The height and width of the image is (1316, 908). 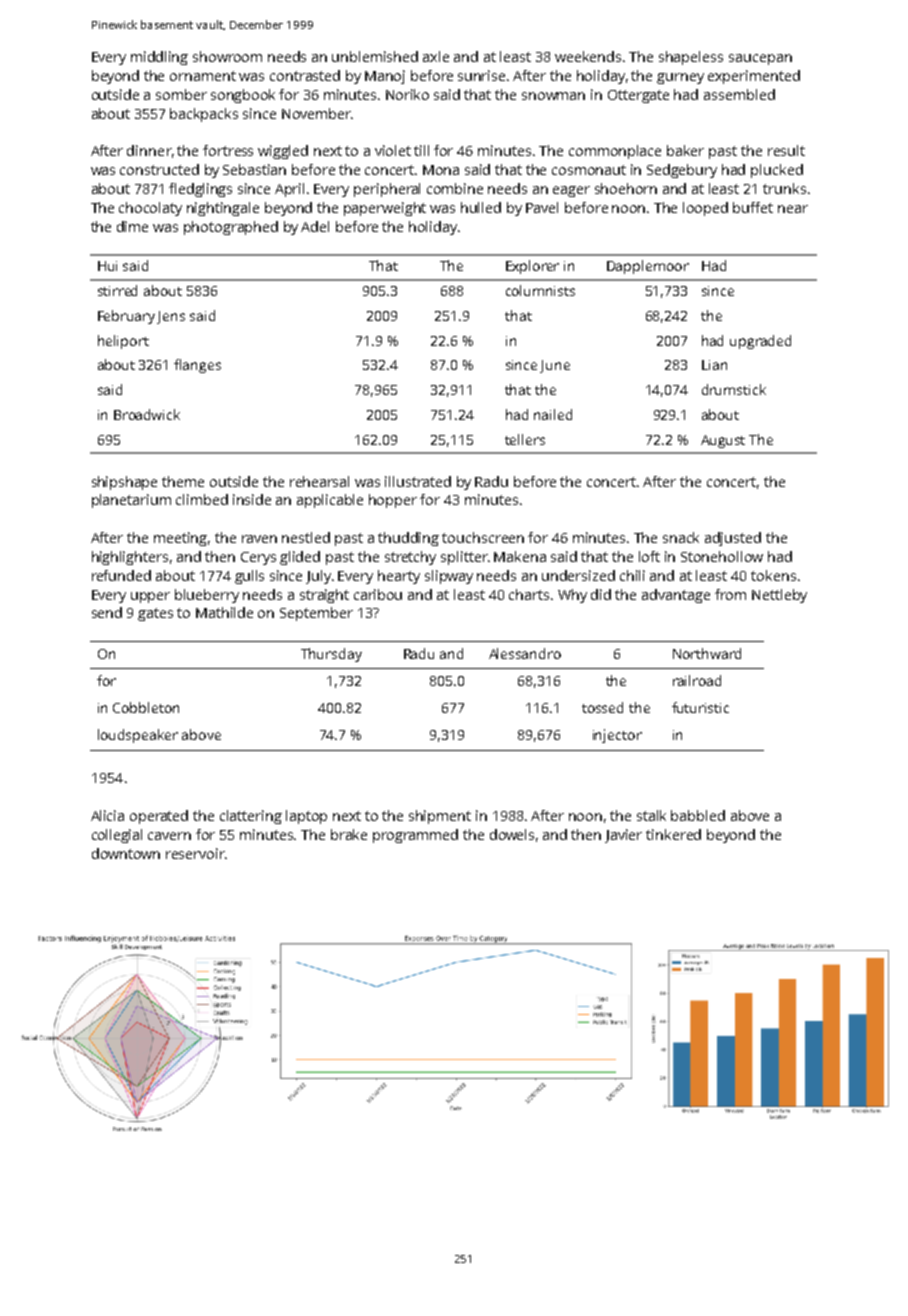 What do you see at coordinates (673, 834) in the image?
I see `tinkered` at bounding box center [673, 834].
